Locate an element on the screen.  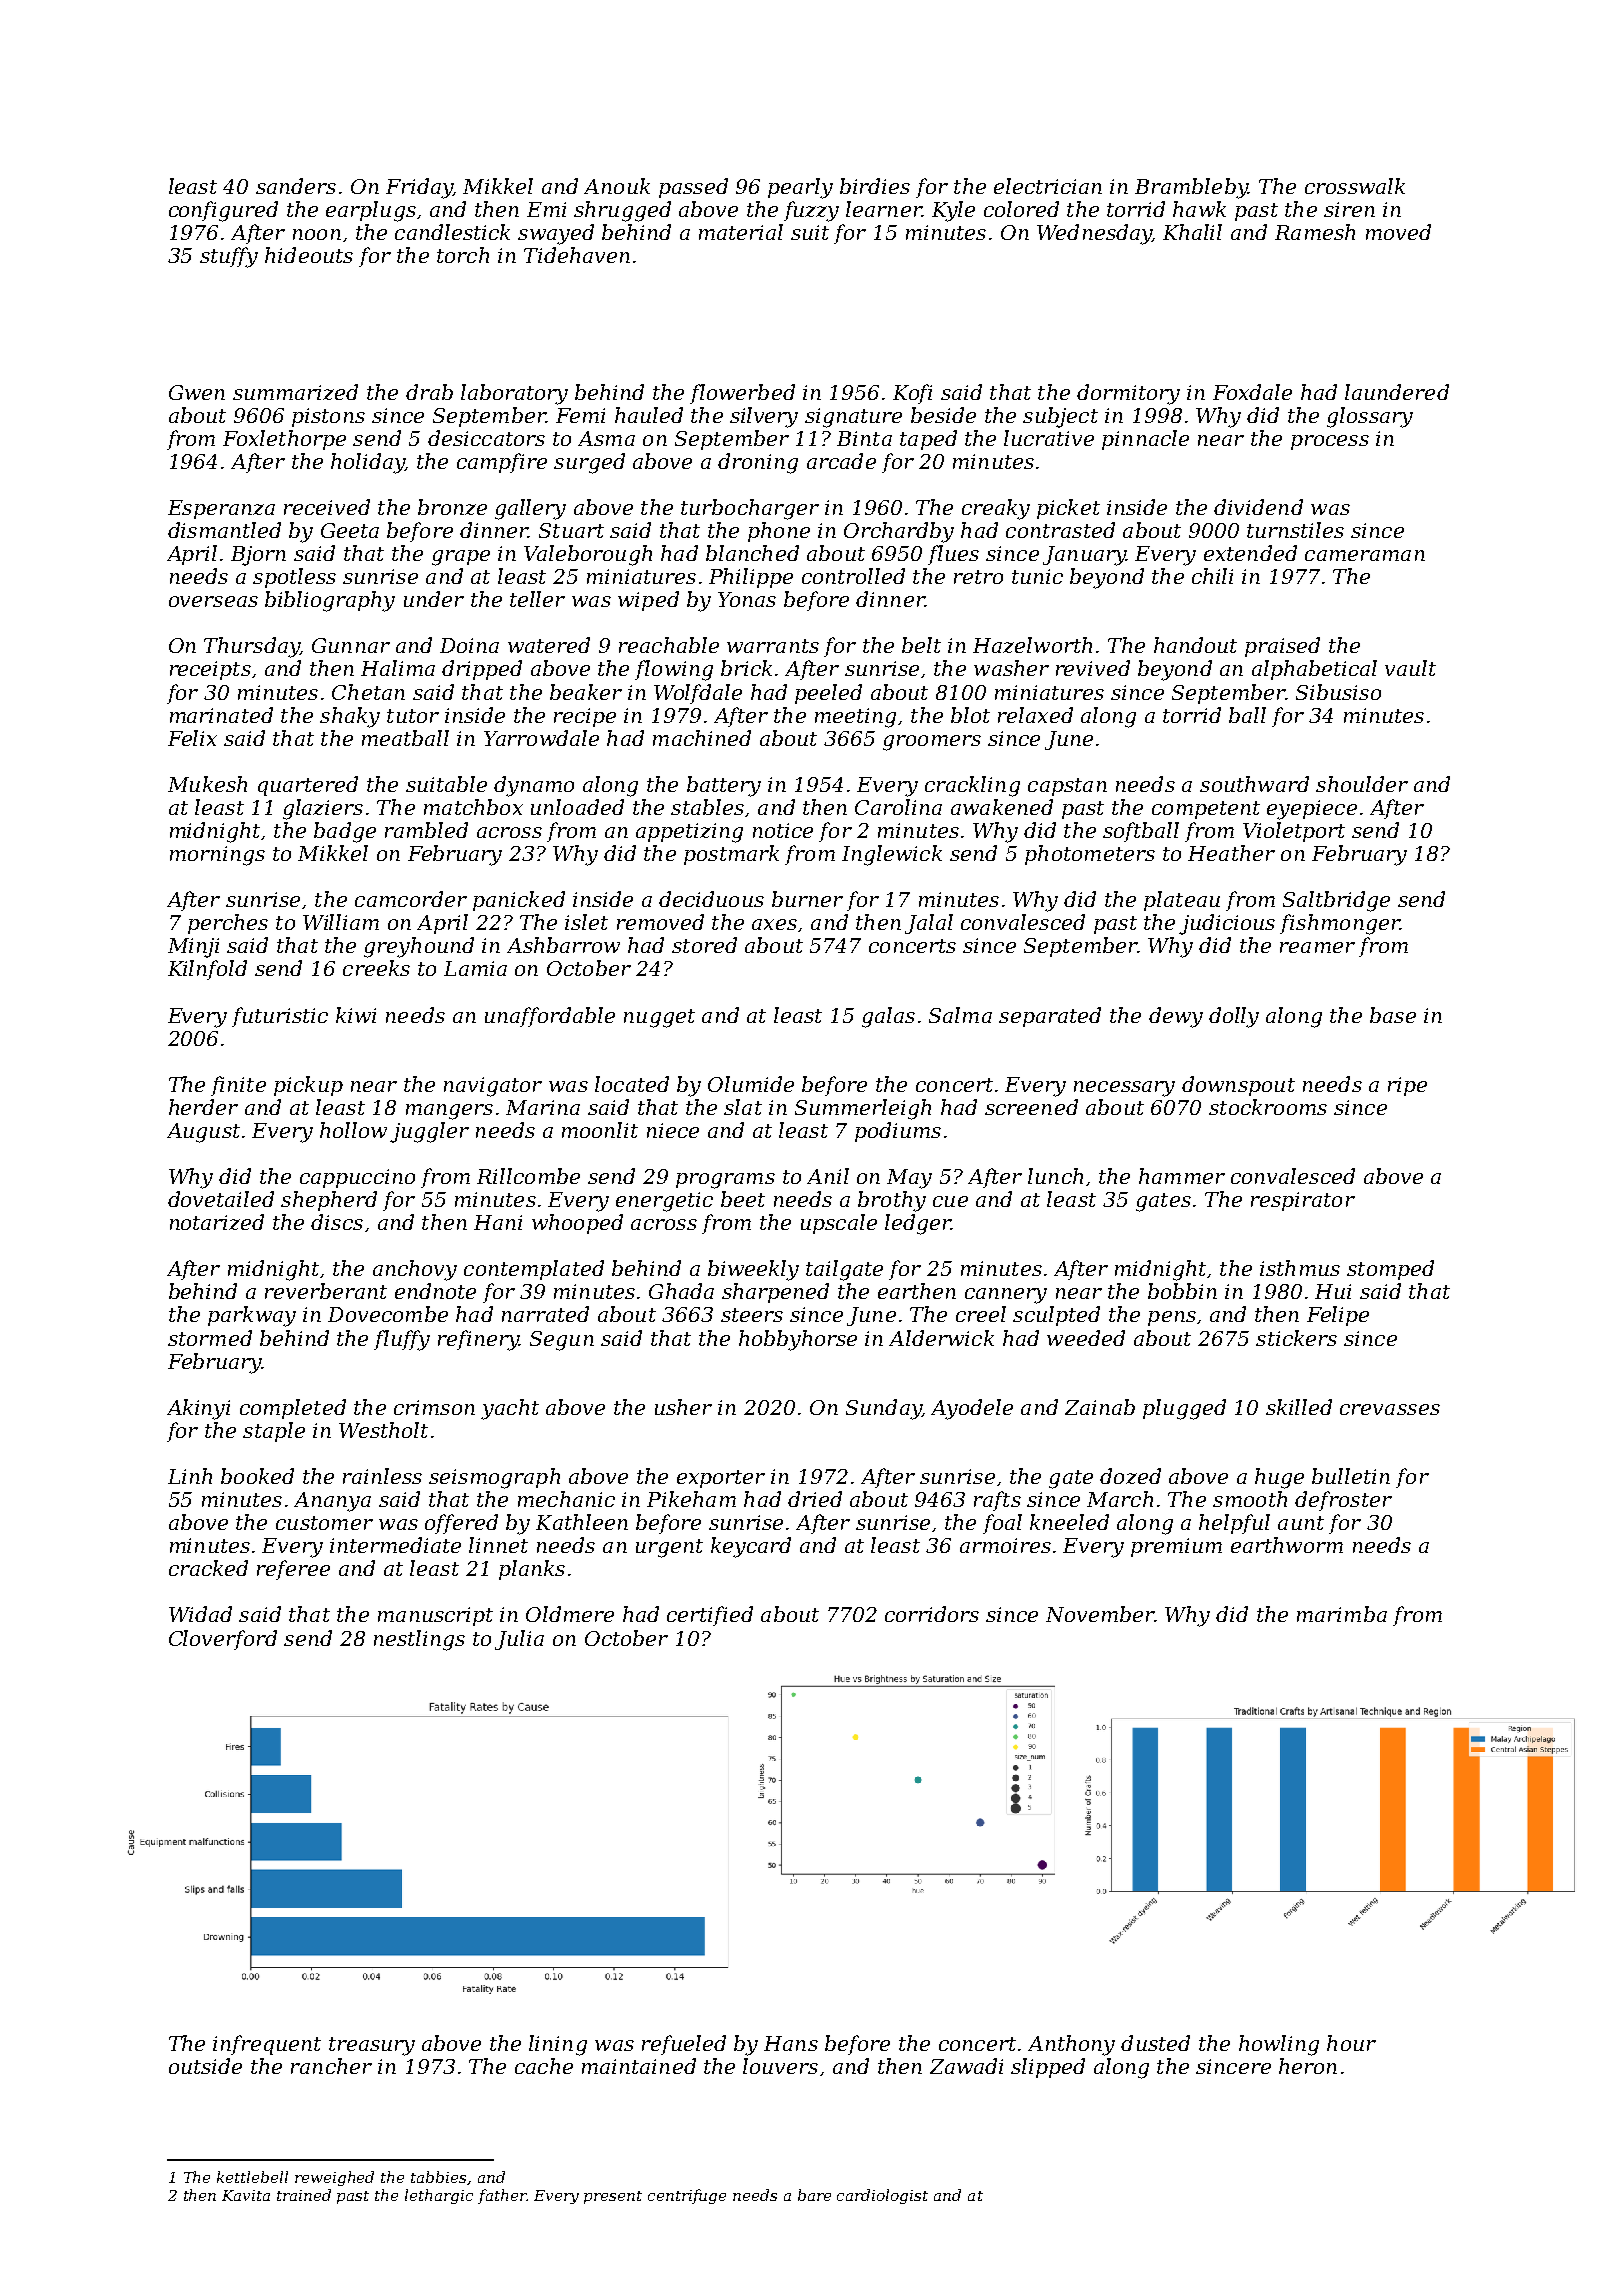
stuffy is located at coordinates (229, 257).
